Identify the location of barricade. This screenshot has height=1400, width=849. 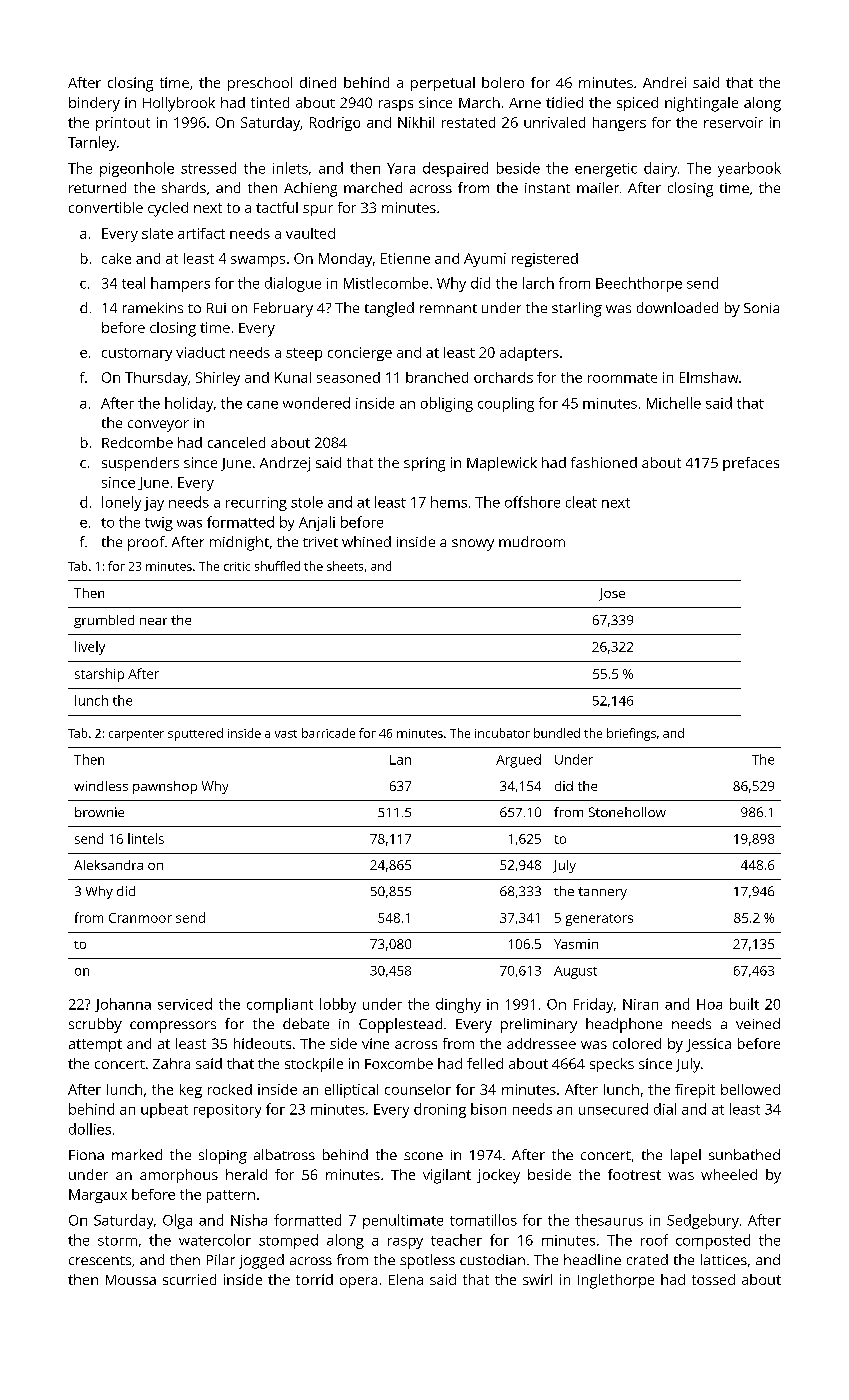
(328, 733).
